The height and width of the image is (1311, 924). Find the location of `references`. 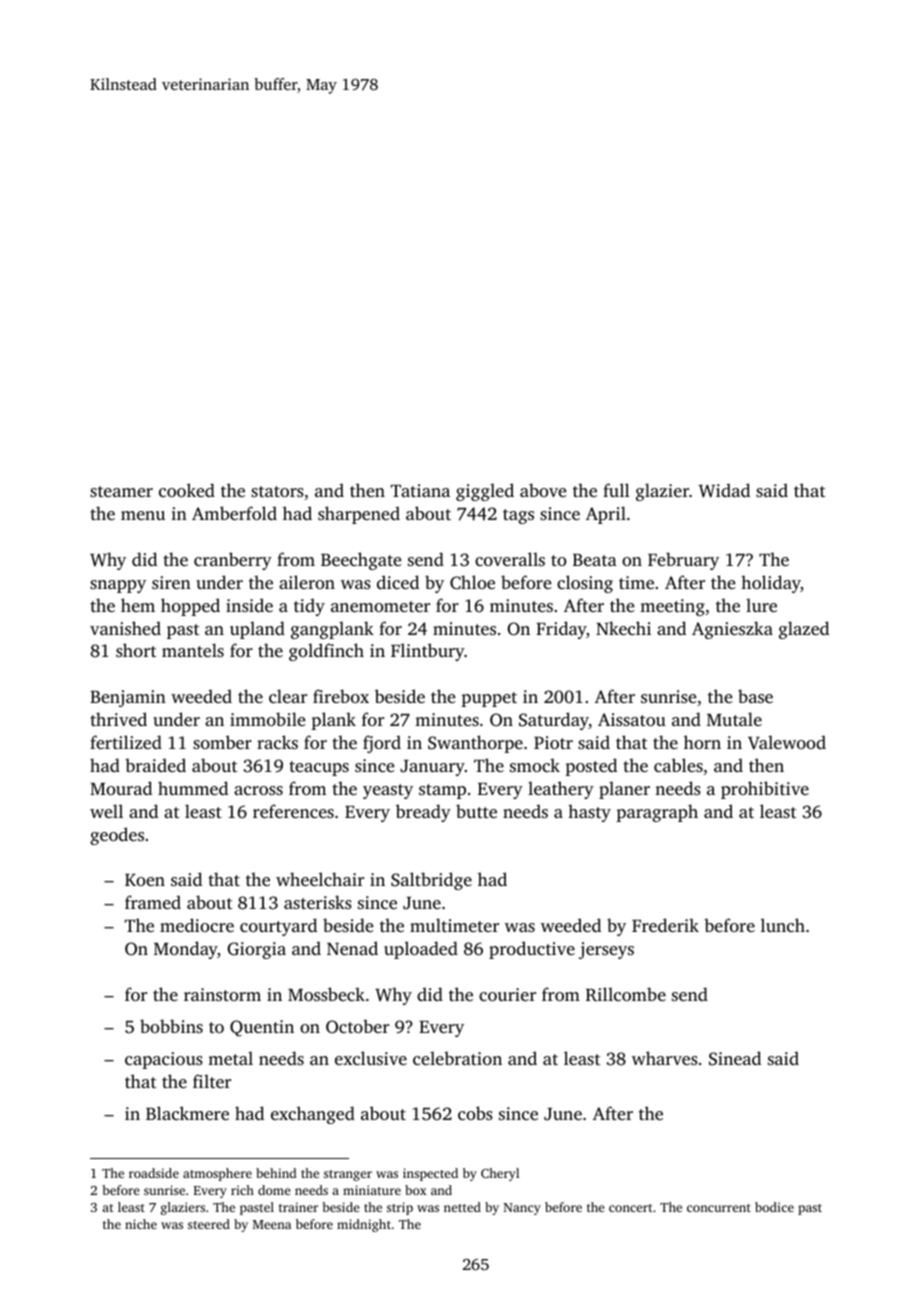

references is located at coordinates (293, 811).
